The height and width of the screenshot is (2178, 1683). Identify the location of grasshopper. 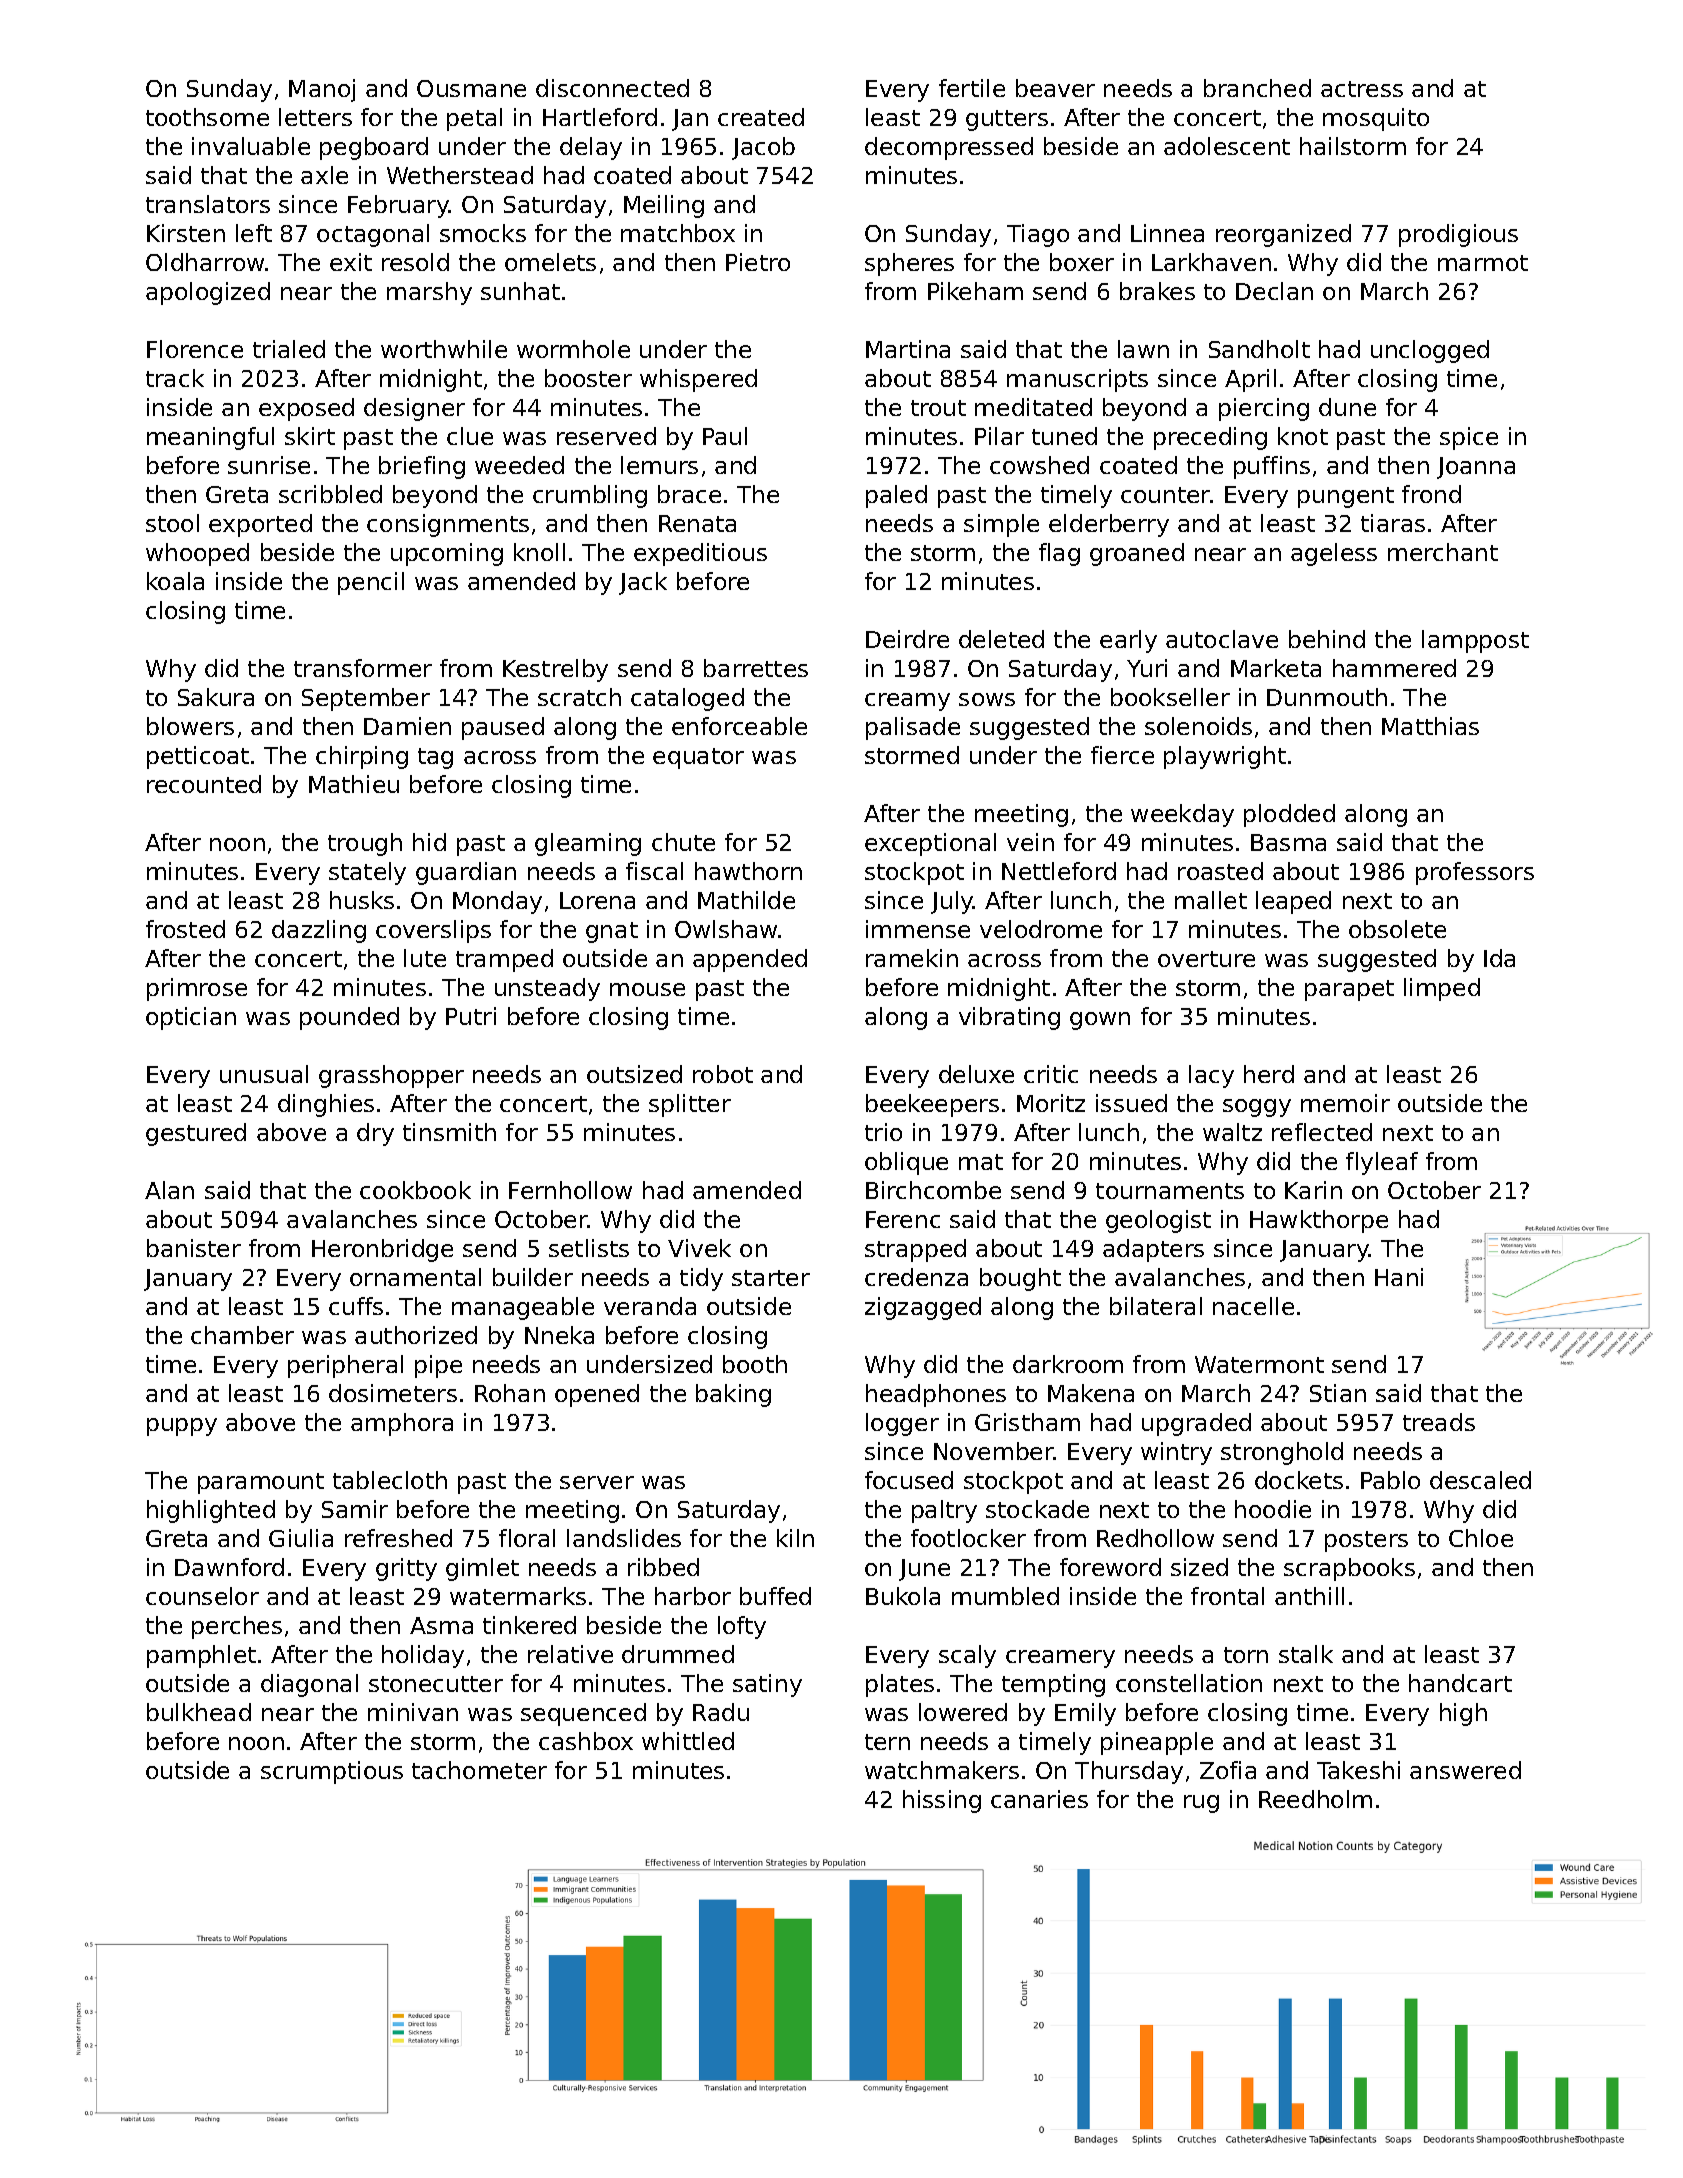
(391, 1076).
